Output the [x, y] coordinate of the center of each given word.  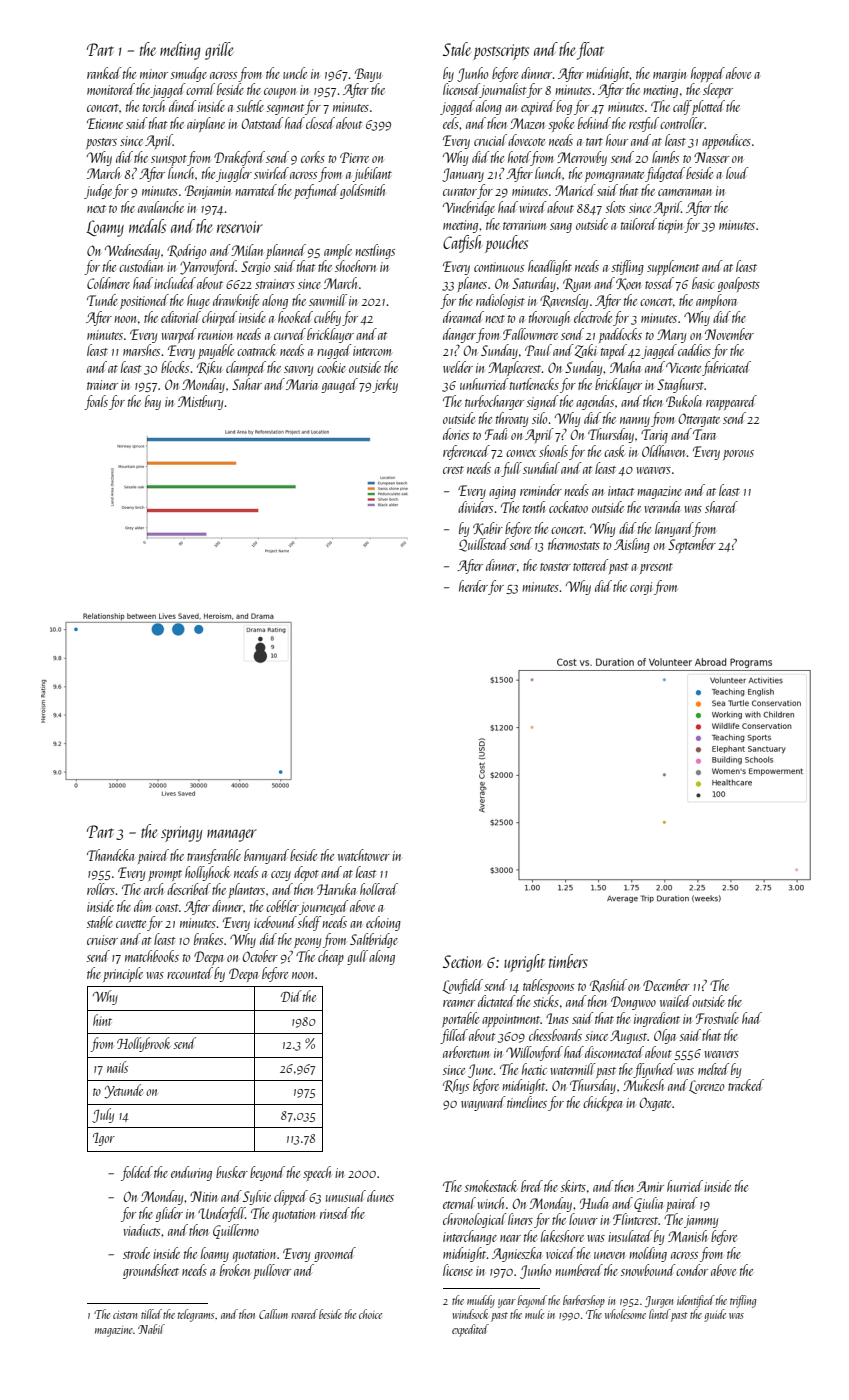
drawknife [236, 301]
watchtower [364, 855]
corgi [641, 588]
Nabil [151, 1329]
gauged [340, 385]
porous [738, 455]
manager [232, 835]
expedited [470, 1330]
